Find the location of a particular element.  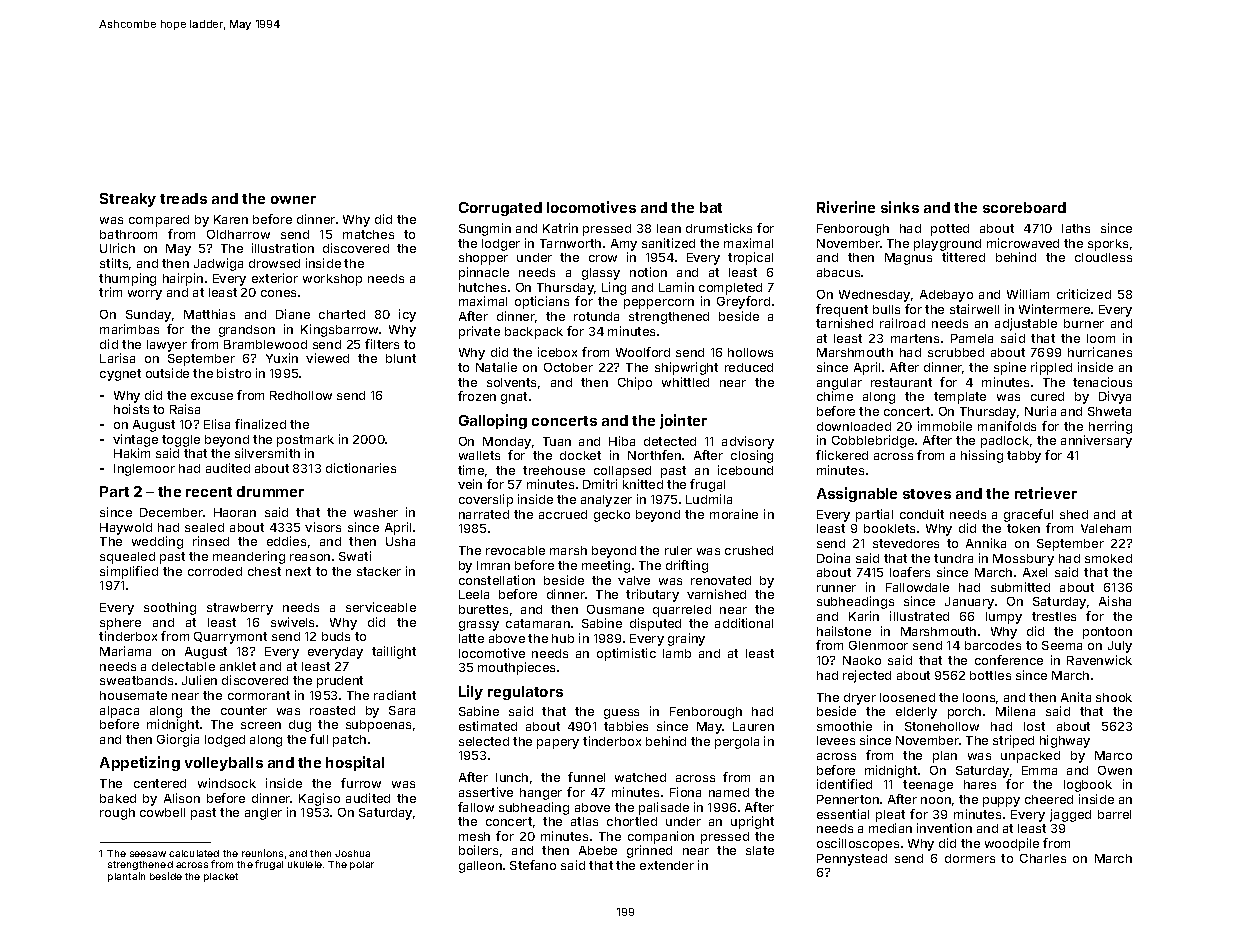

named is located at coordinates (729, 792).
